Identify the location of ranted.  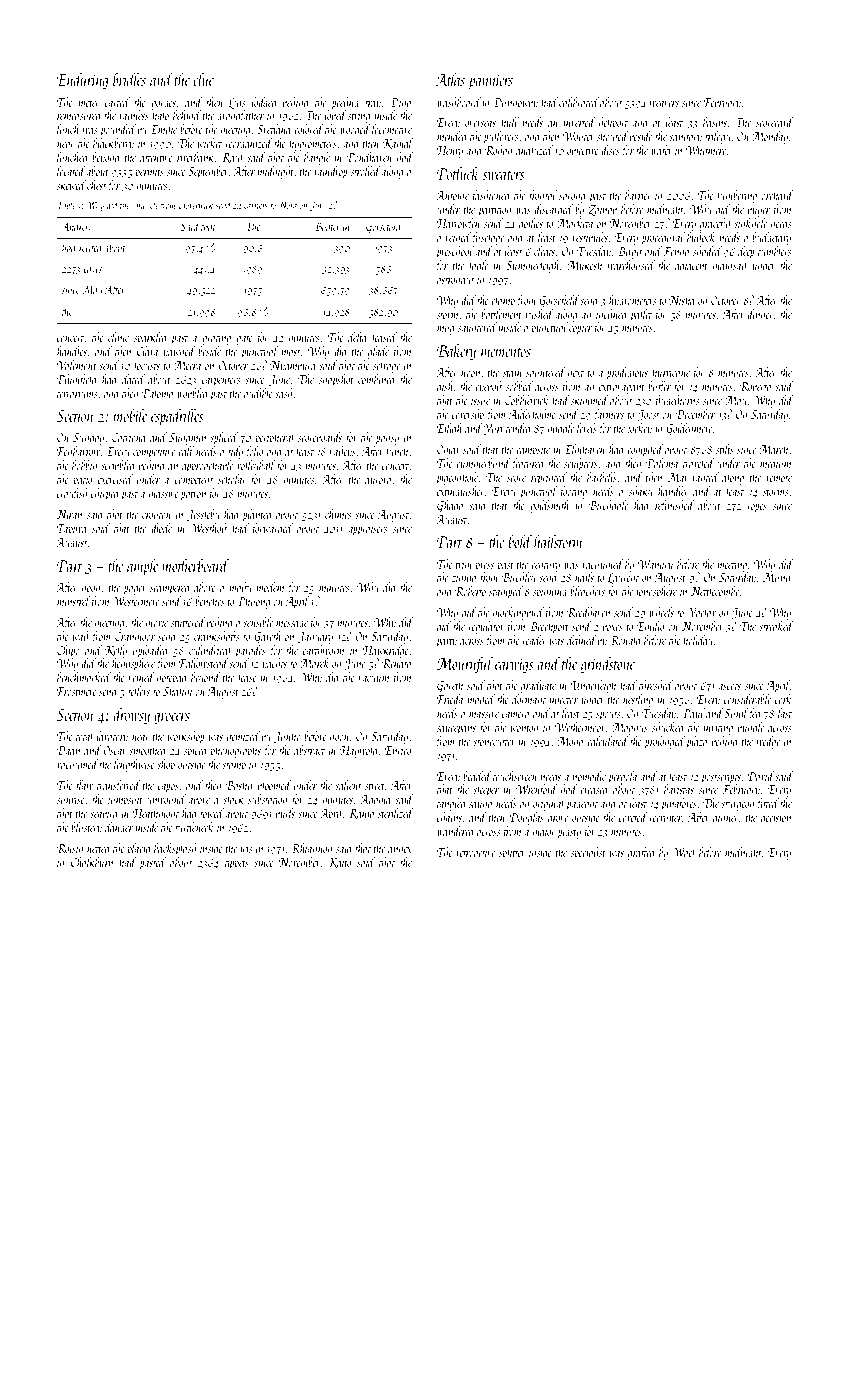
(705, 477).
